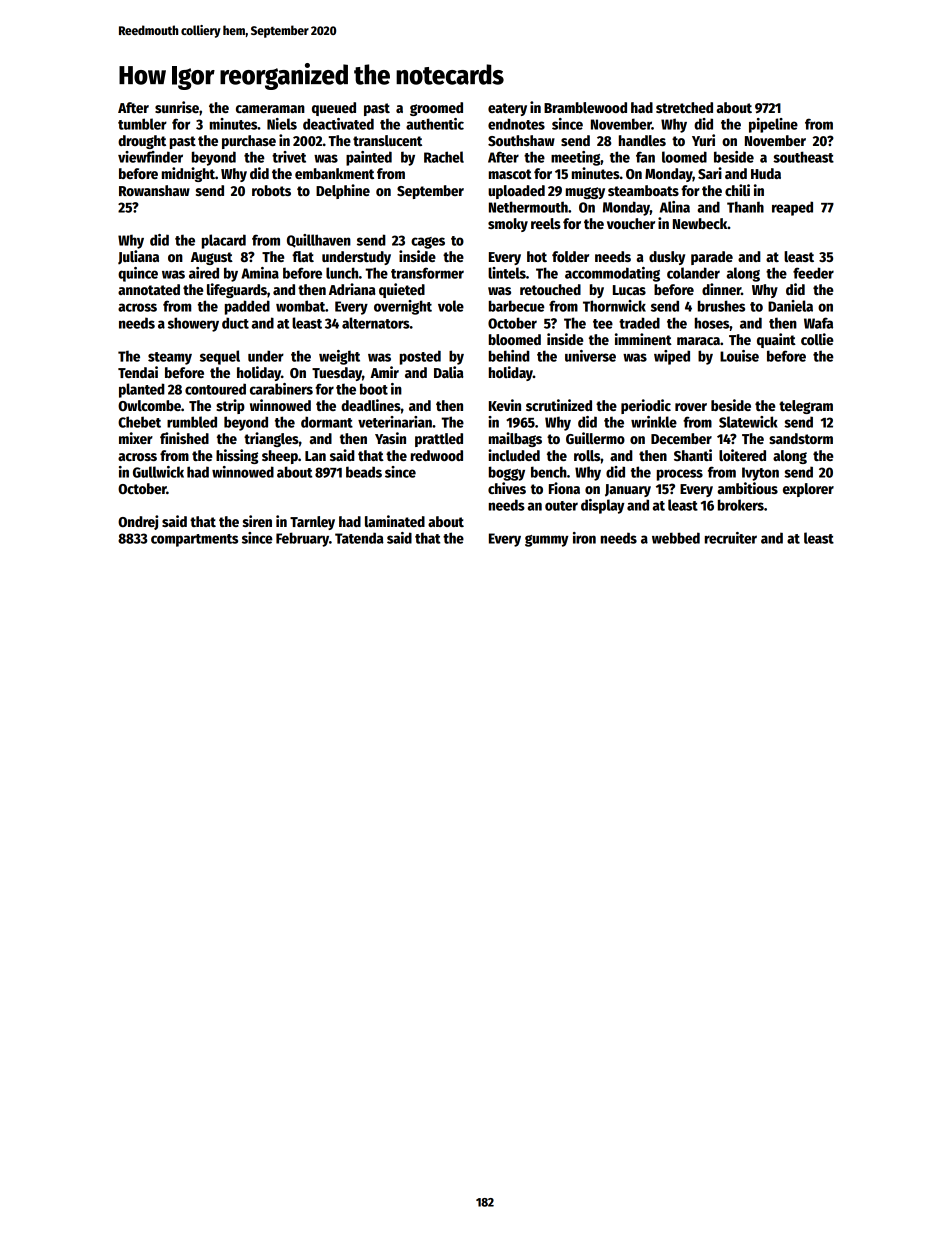  I want to click on Louise, so click(739, 356).
